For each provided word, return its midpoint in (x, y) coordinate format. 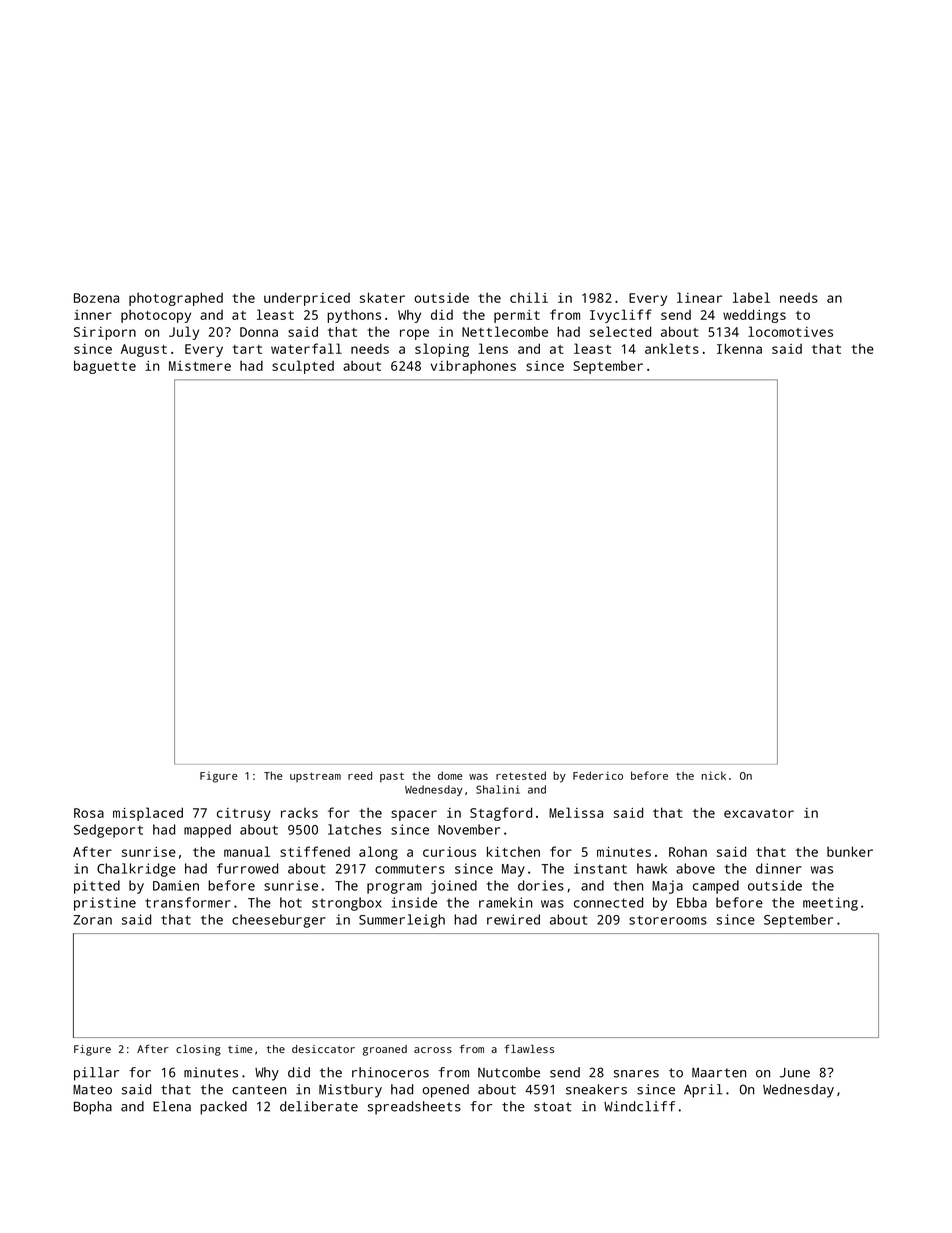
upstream (315, 777)
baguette (105, 367)
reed (360, 775)
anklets (672, 348)
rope (414, 334)
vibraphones (473, 367)
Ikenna (739, 348)
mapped (207, 831)
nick (713, 775)
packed (223, 1108)
